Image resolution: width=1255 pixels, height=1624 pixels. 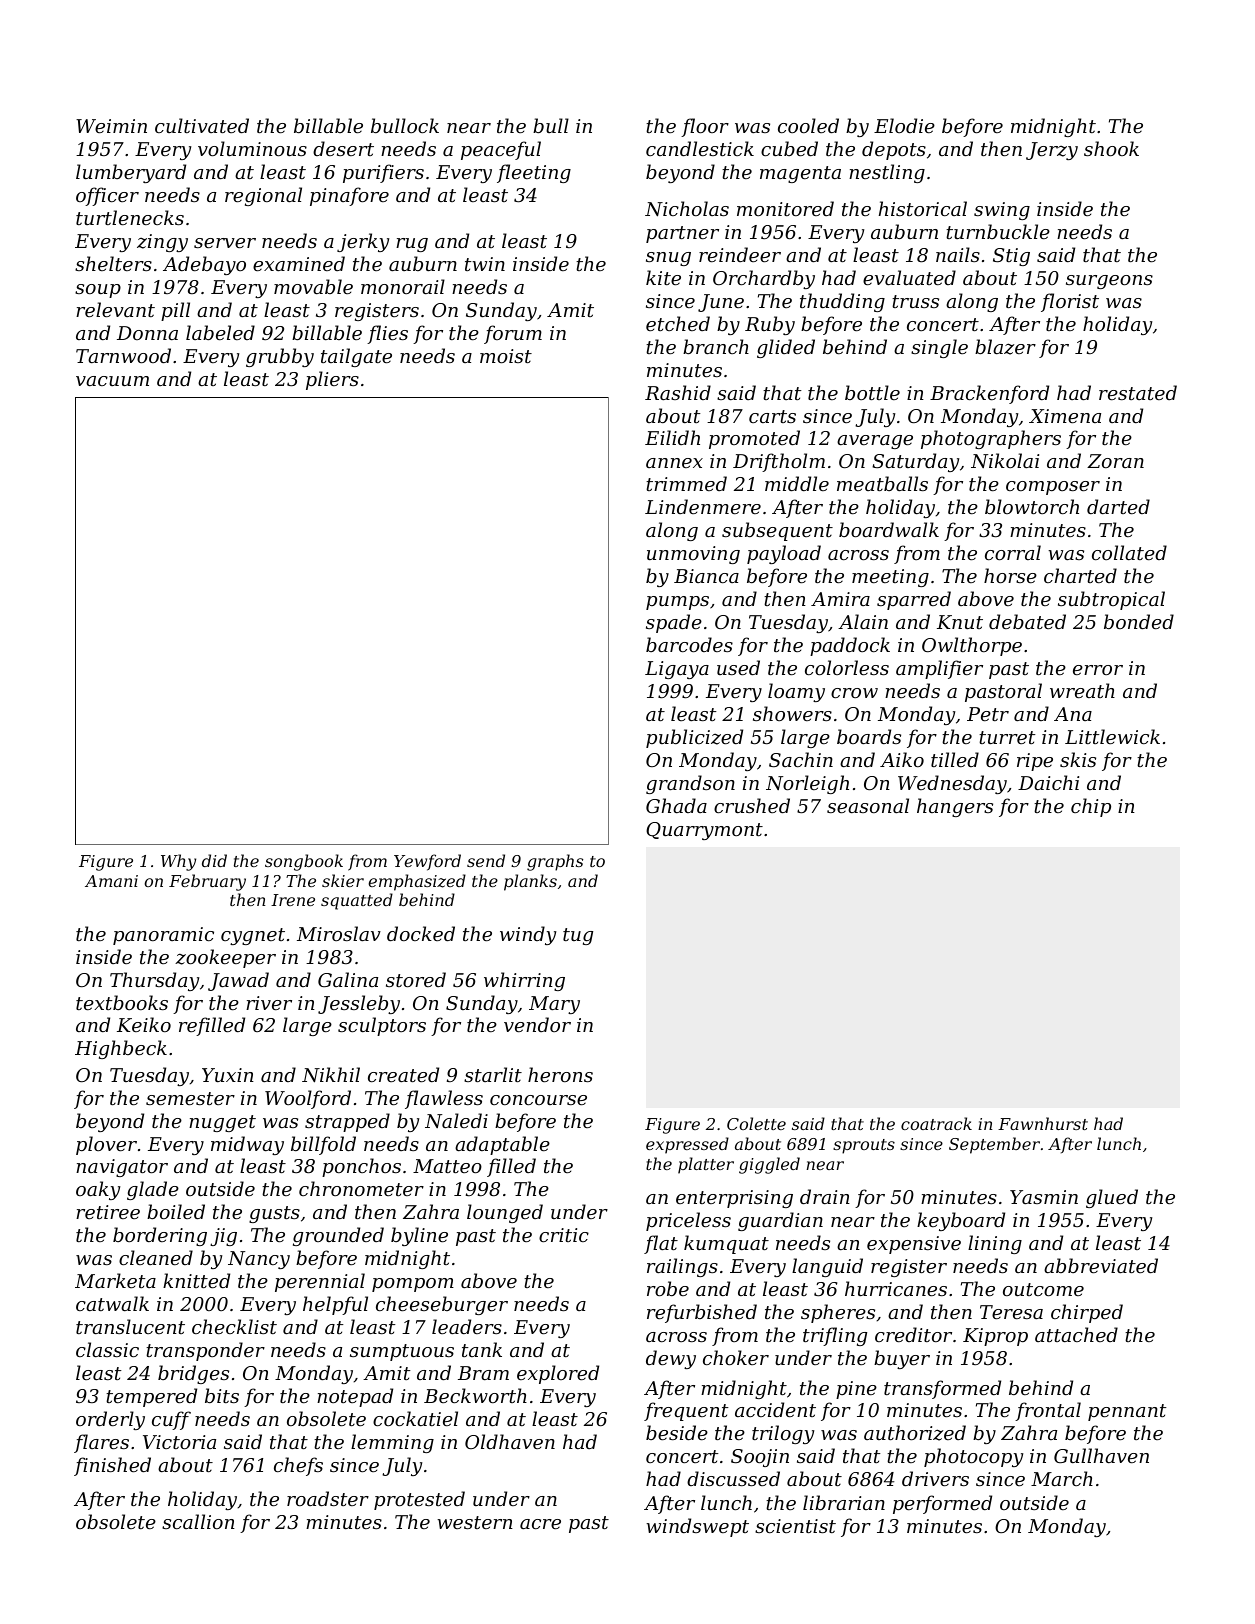 I want to click on pumps, so click(x=677, y=603).
